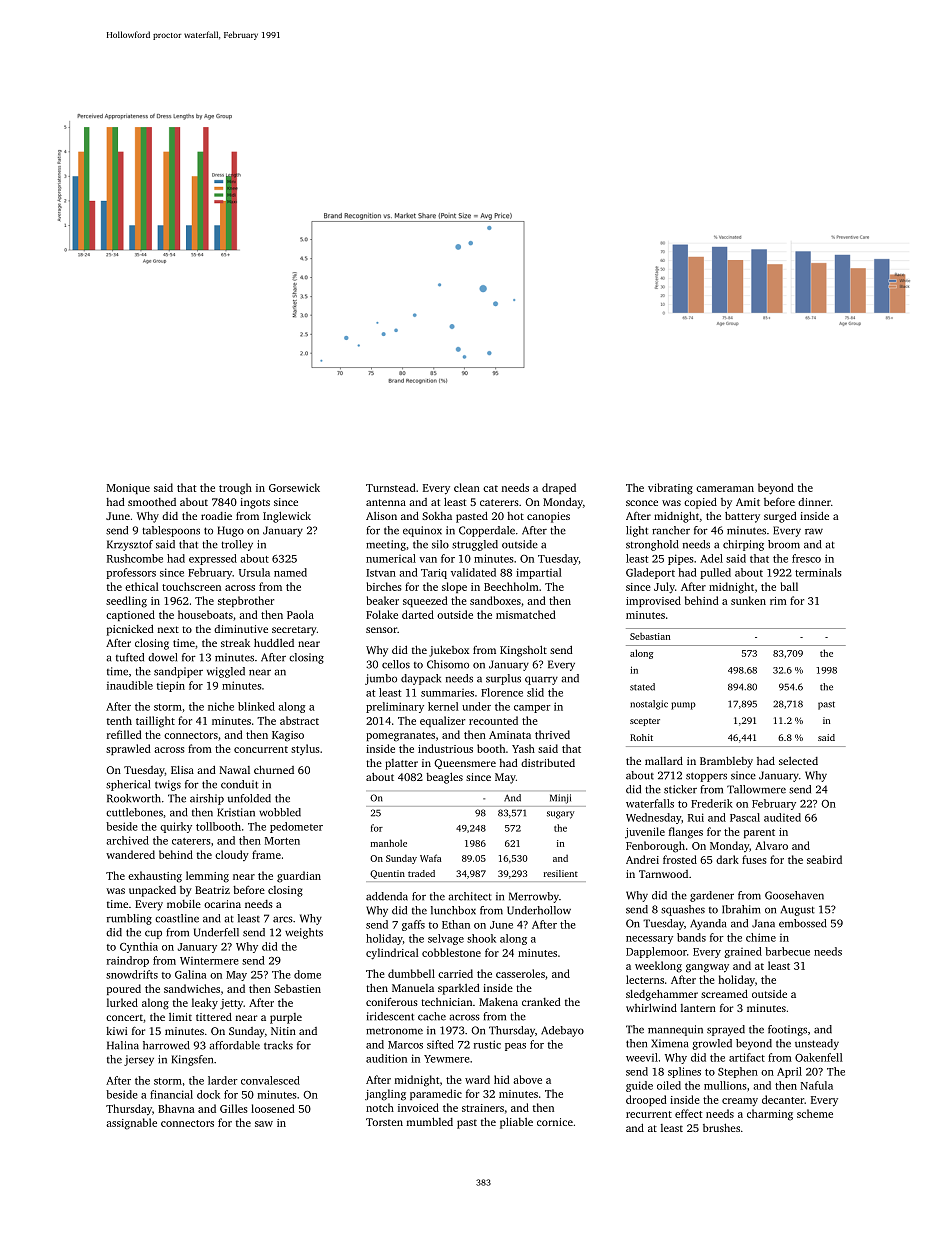 The height and width of the document is (1233, 952). What do you see at coordinates (664, 761) in the document?
I see `mallard` at bounding box center [664, 761].
